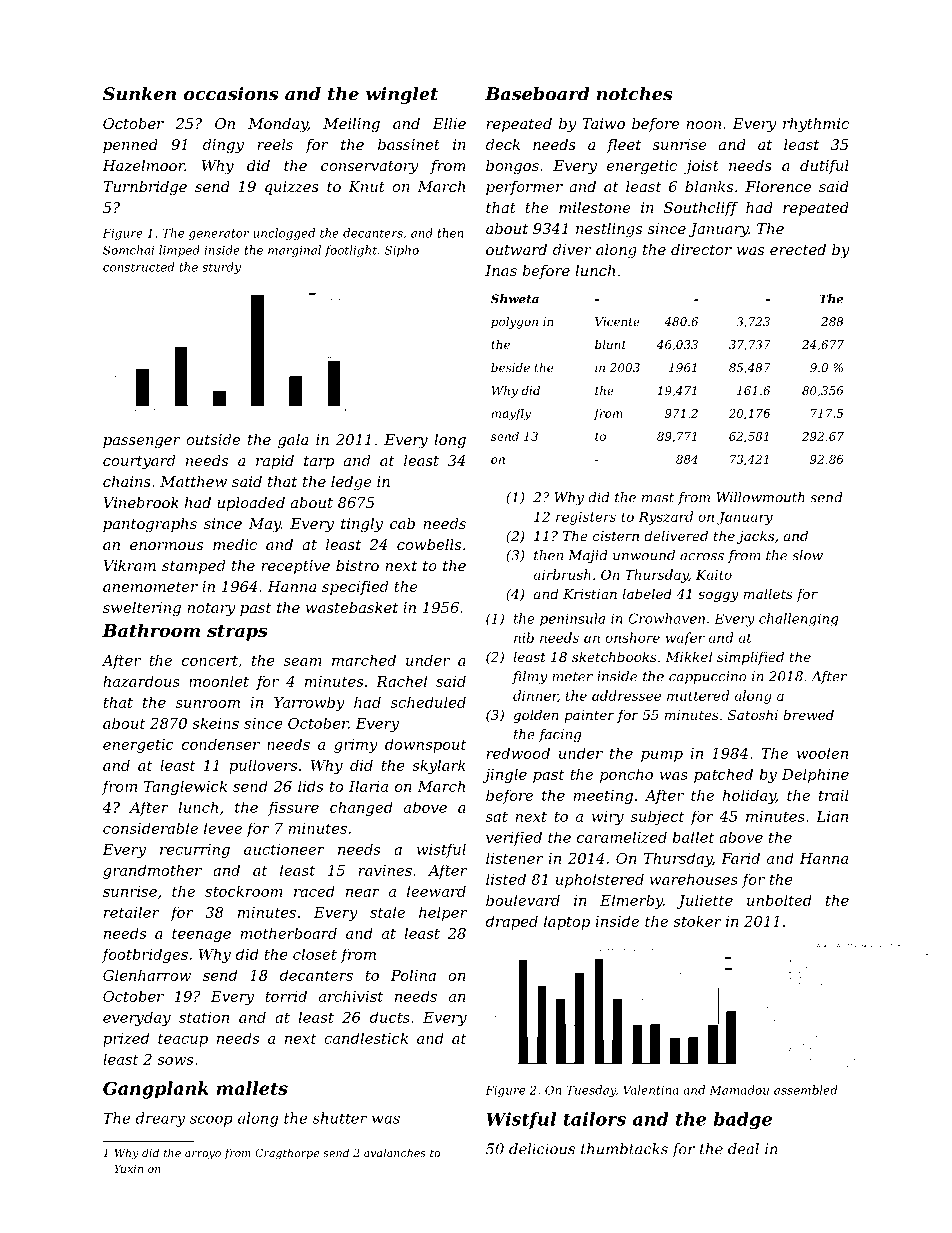 This page has height=1233, width=952. Describe the element at coordinates (292, 188) in the page. I see `quizzes` at that location.
